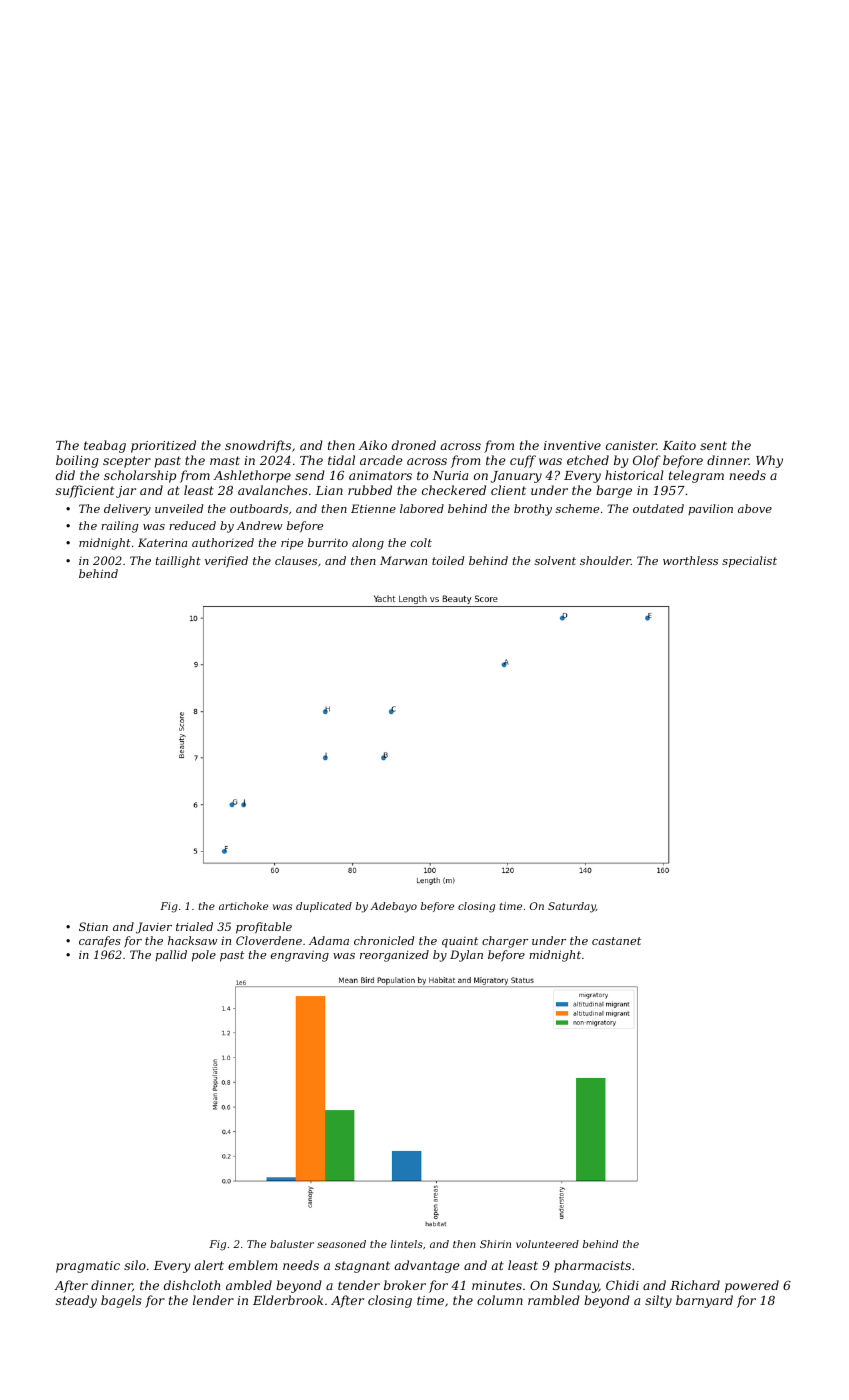 The image size is (849, 1400). I want to click on carafes, so click(100, 941).
